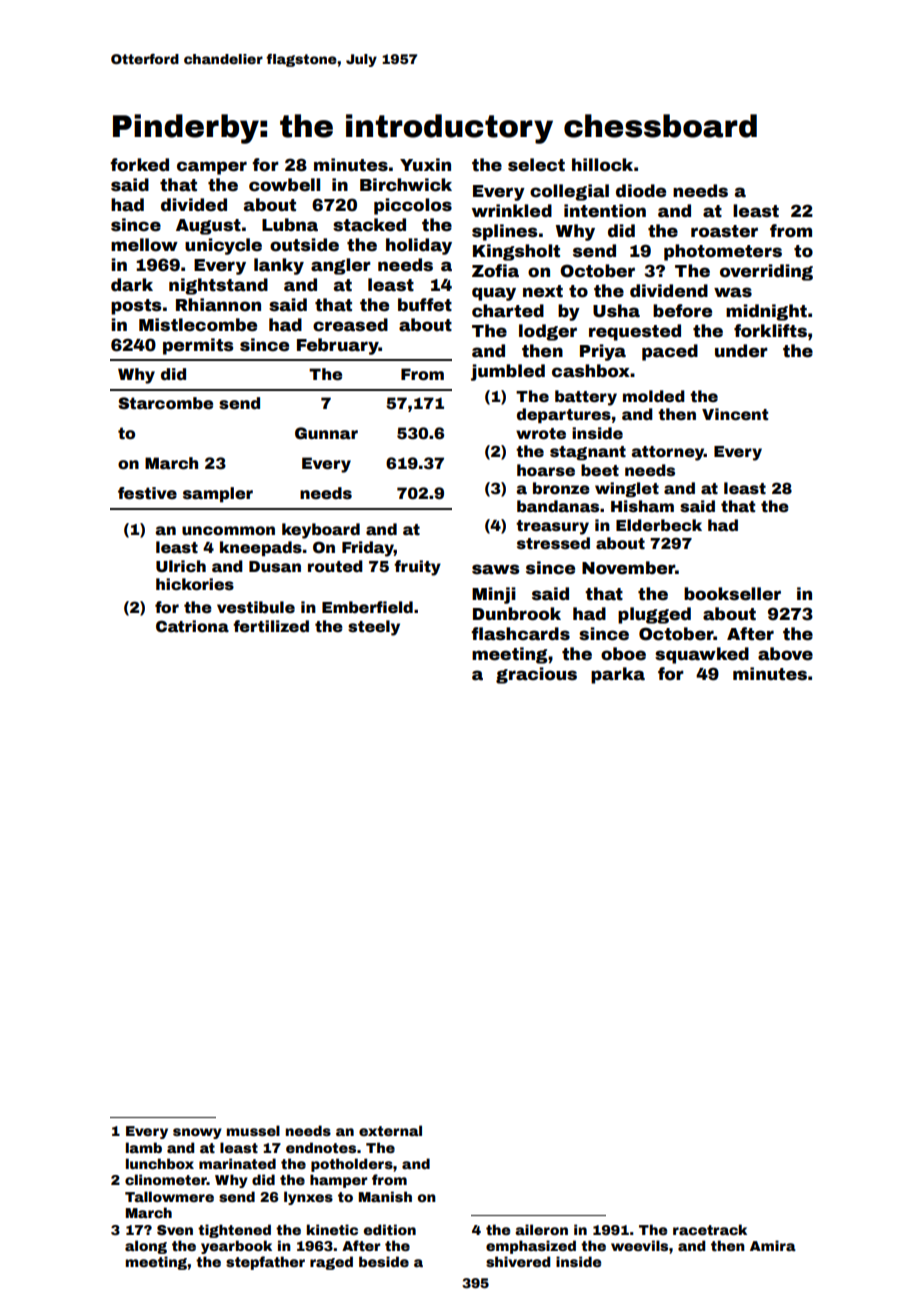 This document has height=1308, width=924. I want to click on parka, so click(618, 675).
